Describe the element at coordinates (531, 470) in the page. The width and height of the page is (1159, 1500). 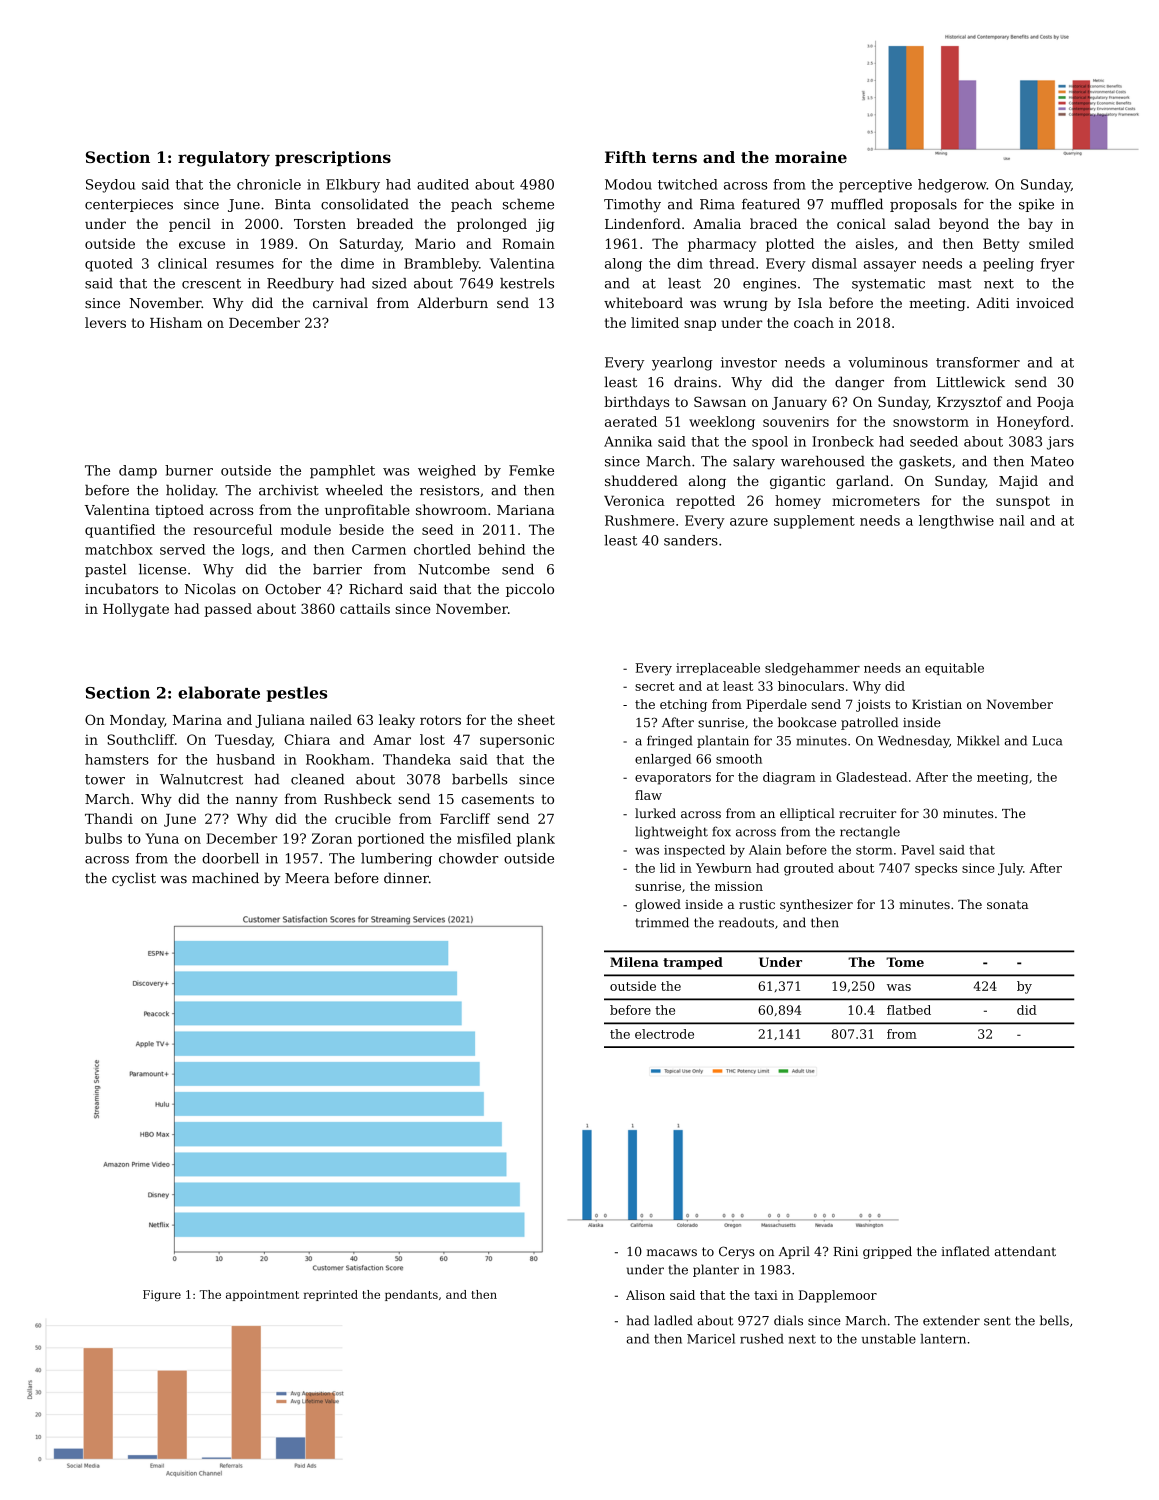
I see `Femke` at that location.
